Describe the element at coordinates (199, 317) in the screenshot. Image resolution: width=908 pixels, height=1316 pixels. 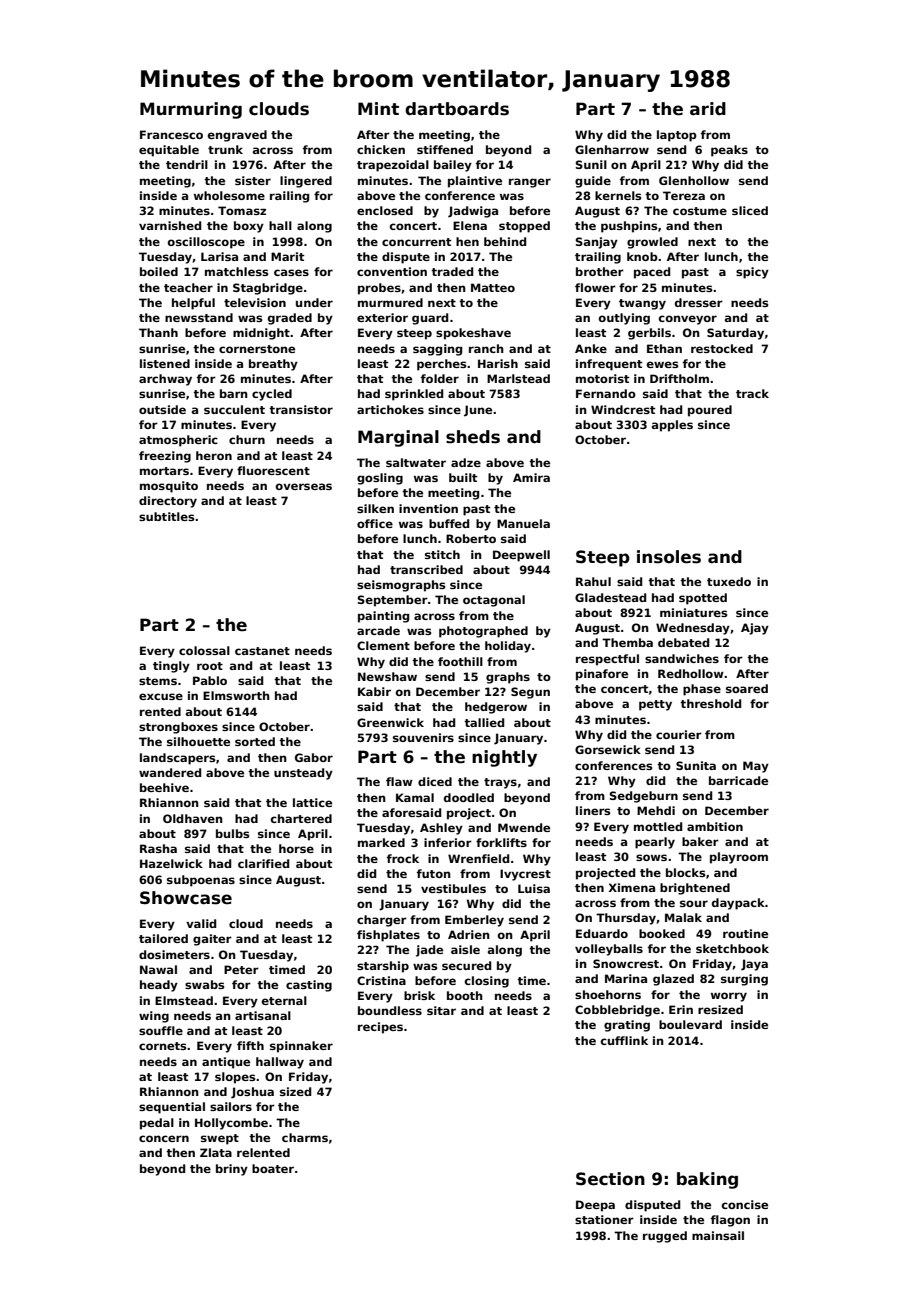
I see `newsstand` at that location.
